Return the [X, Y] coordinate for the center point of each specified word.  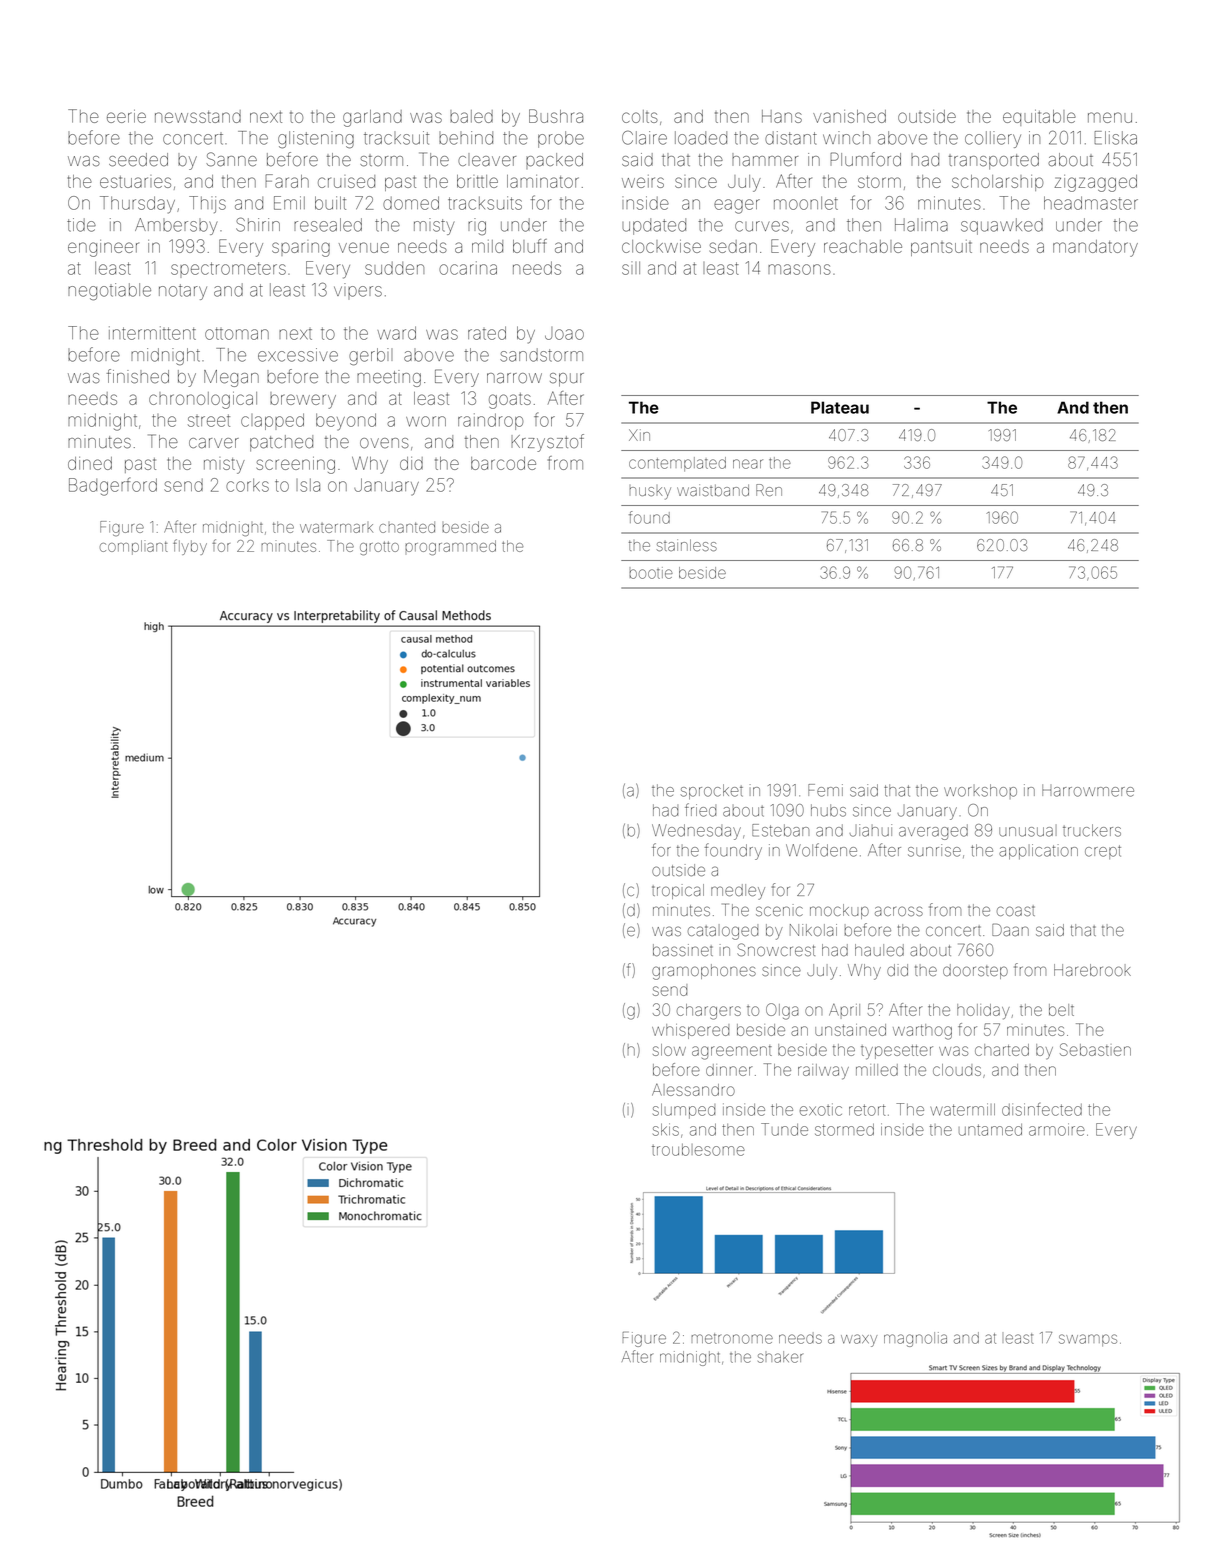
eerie [126, 116]
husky [650, 493]
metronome [732, 1338]
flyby [190, 547]
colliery [993, 139]
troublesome [698, 1150]
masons [799, 269]
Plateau [840, 407]
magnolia [915, 1339]
